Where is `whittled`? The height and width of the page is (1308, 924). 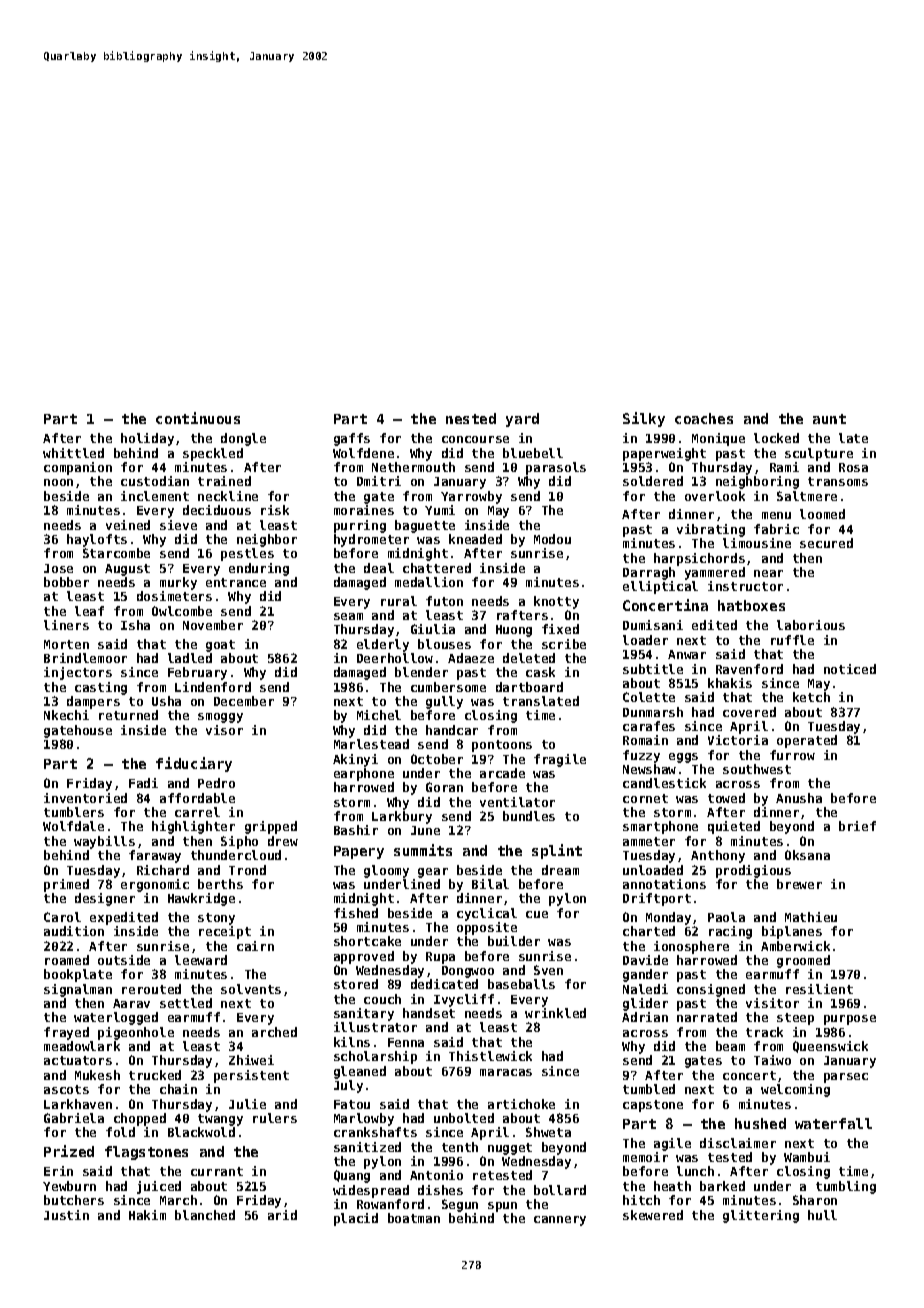
whittled is located at coordinates (73, 453).
